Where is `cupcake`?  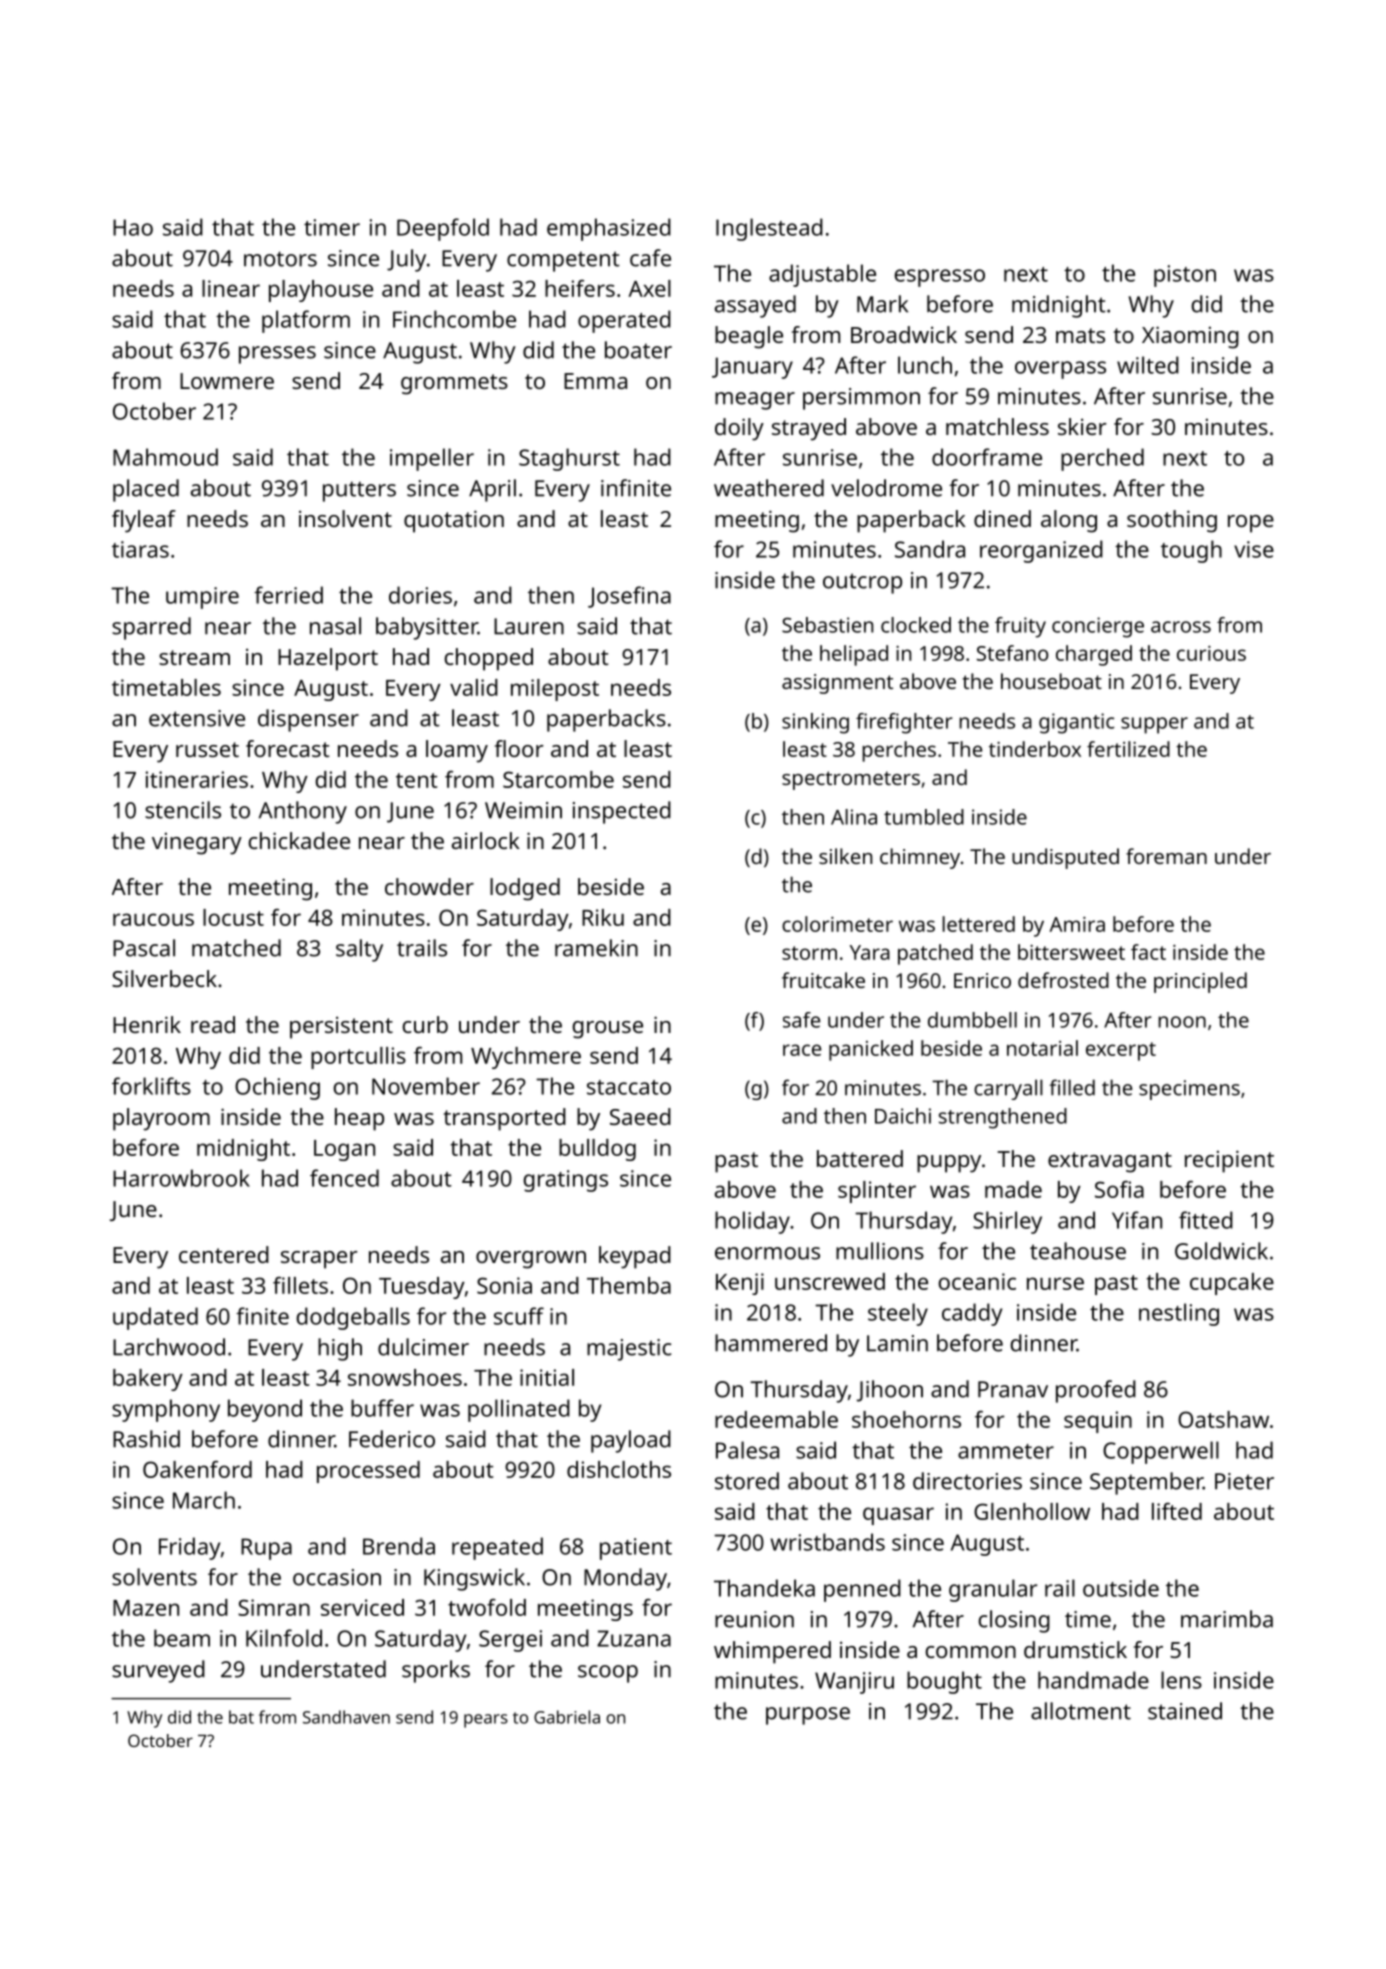 cupcake is located at coordinates (1232, 1284).
